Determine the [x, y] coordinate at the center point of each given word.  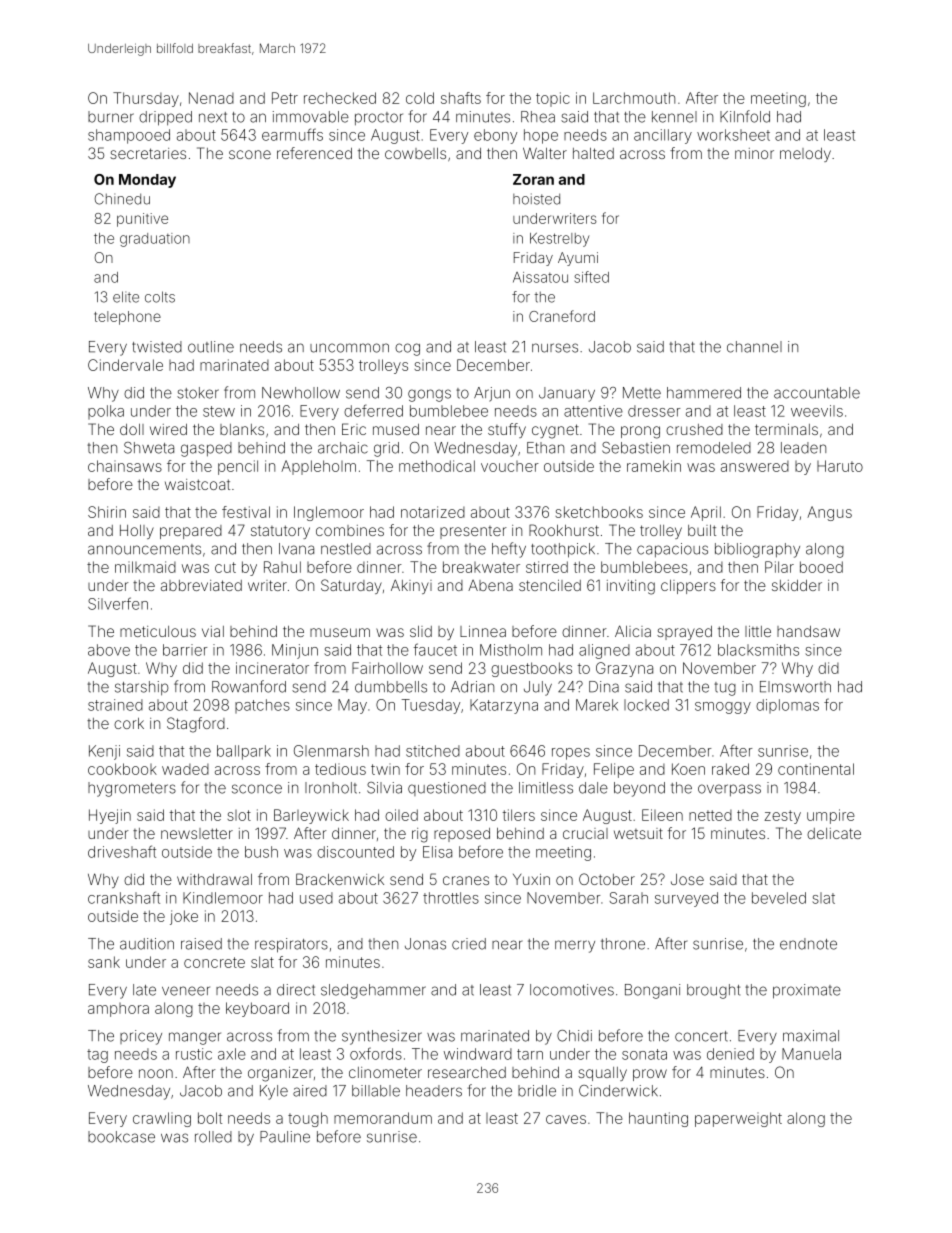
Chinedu [122, 199]
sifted [591, 277]
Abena [490, 585]
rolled [213, 1137]
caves [566, 1119]
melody [805, 155]
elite [126, 297]
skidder [797, 585]
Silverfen [118, 603]
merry [575, 946]
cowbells [415, 153]
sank [104, 962]
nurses [555, 348]
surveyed [686, 899]
